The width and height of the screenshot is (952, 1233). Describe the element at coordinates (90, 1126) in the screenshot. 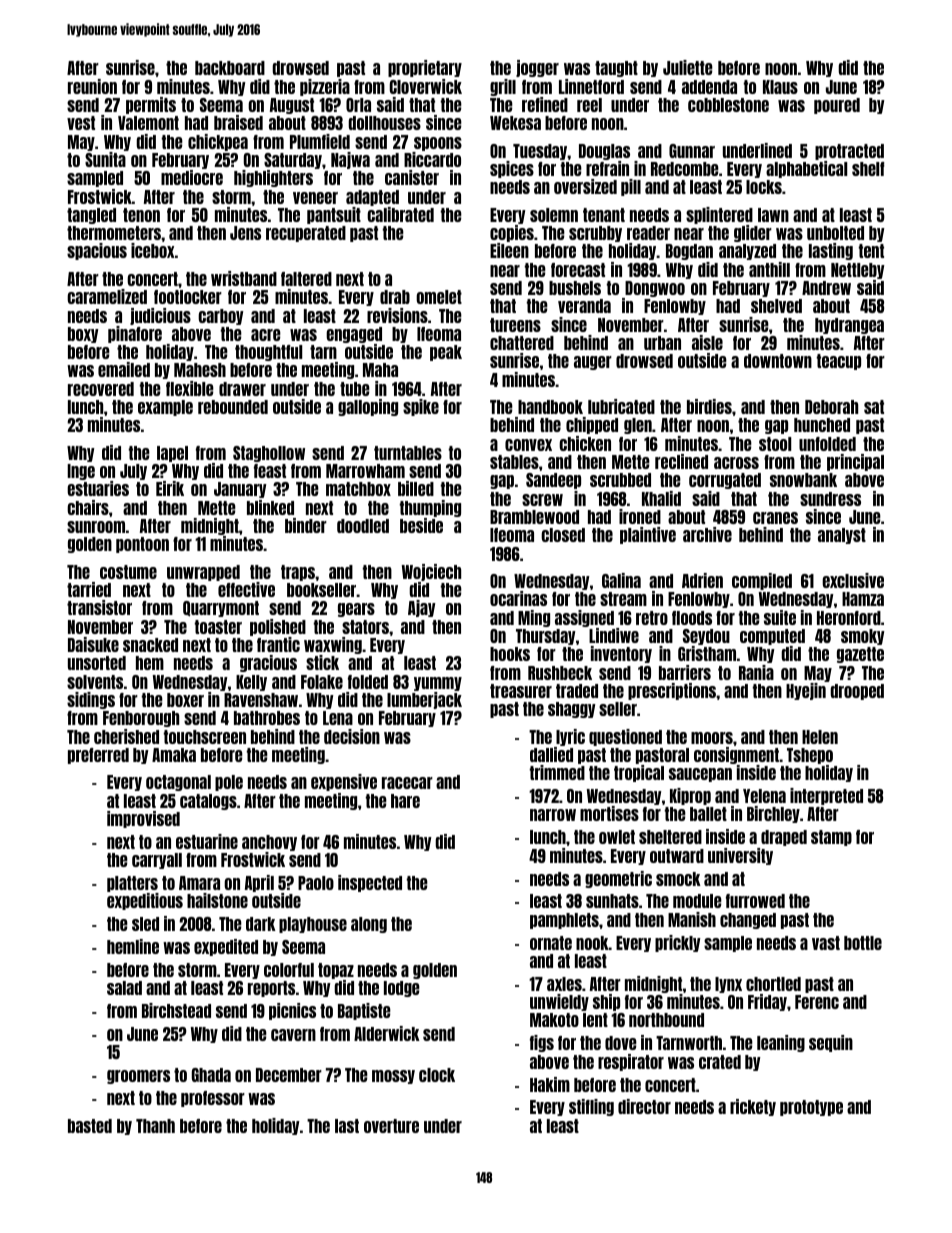

I see `basted` at that location.
